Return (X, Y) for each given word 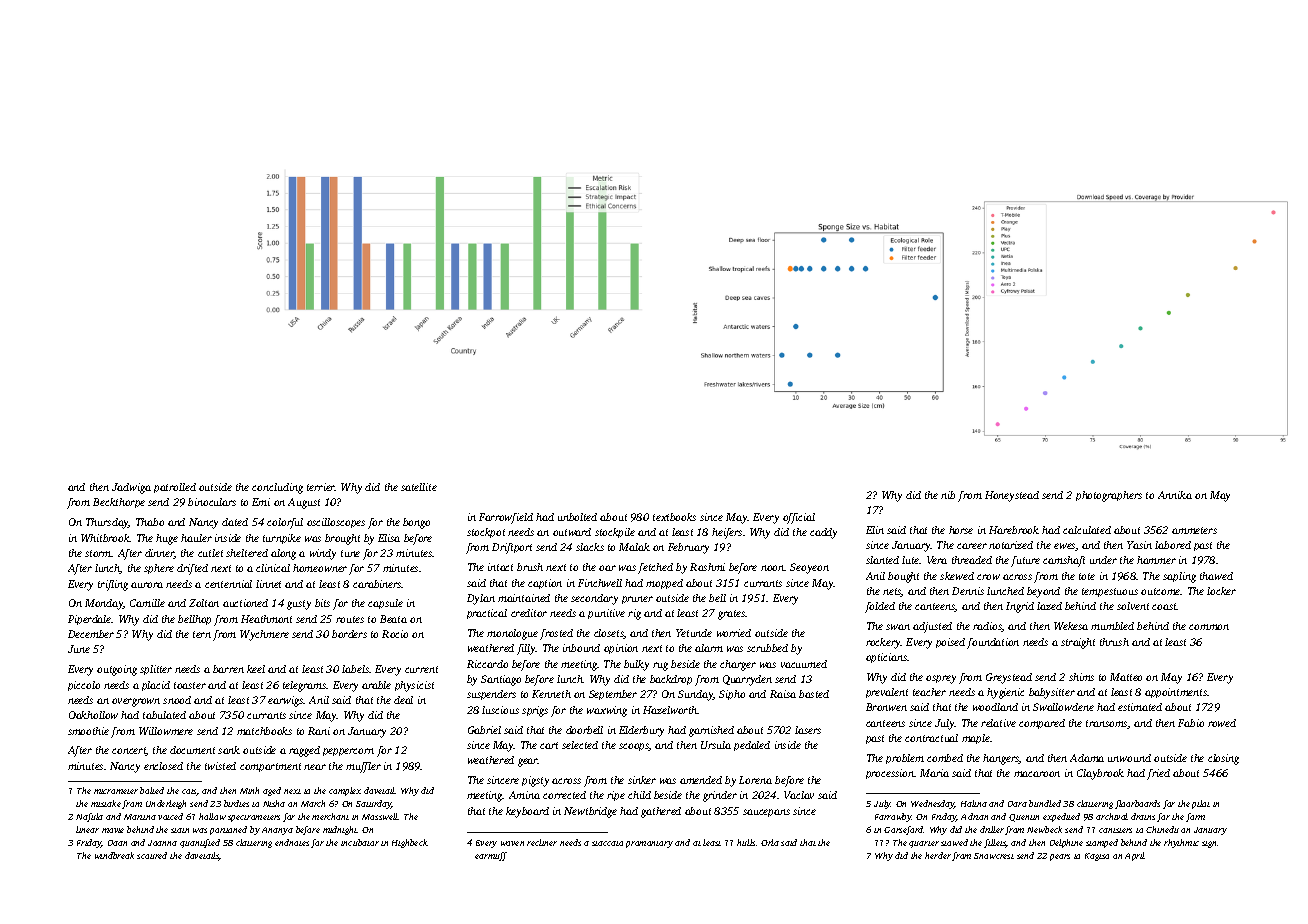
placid (156, 686)
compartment (270, 767)
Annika (1175, 495)
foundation (993, 643)
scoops (634, 747)
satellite (419, 487)
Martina (140, 817)
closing (1223, 759)
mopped (664, 584)
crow (988, 577)
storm (98, 553)
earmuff (491, 856)
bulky (636, 665)
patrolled (175, 488)
